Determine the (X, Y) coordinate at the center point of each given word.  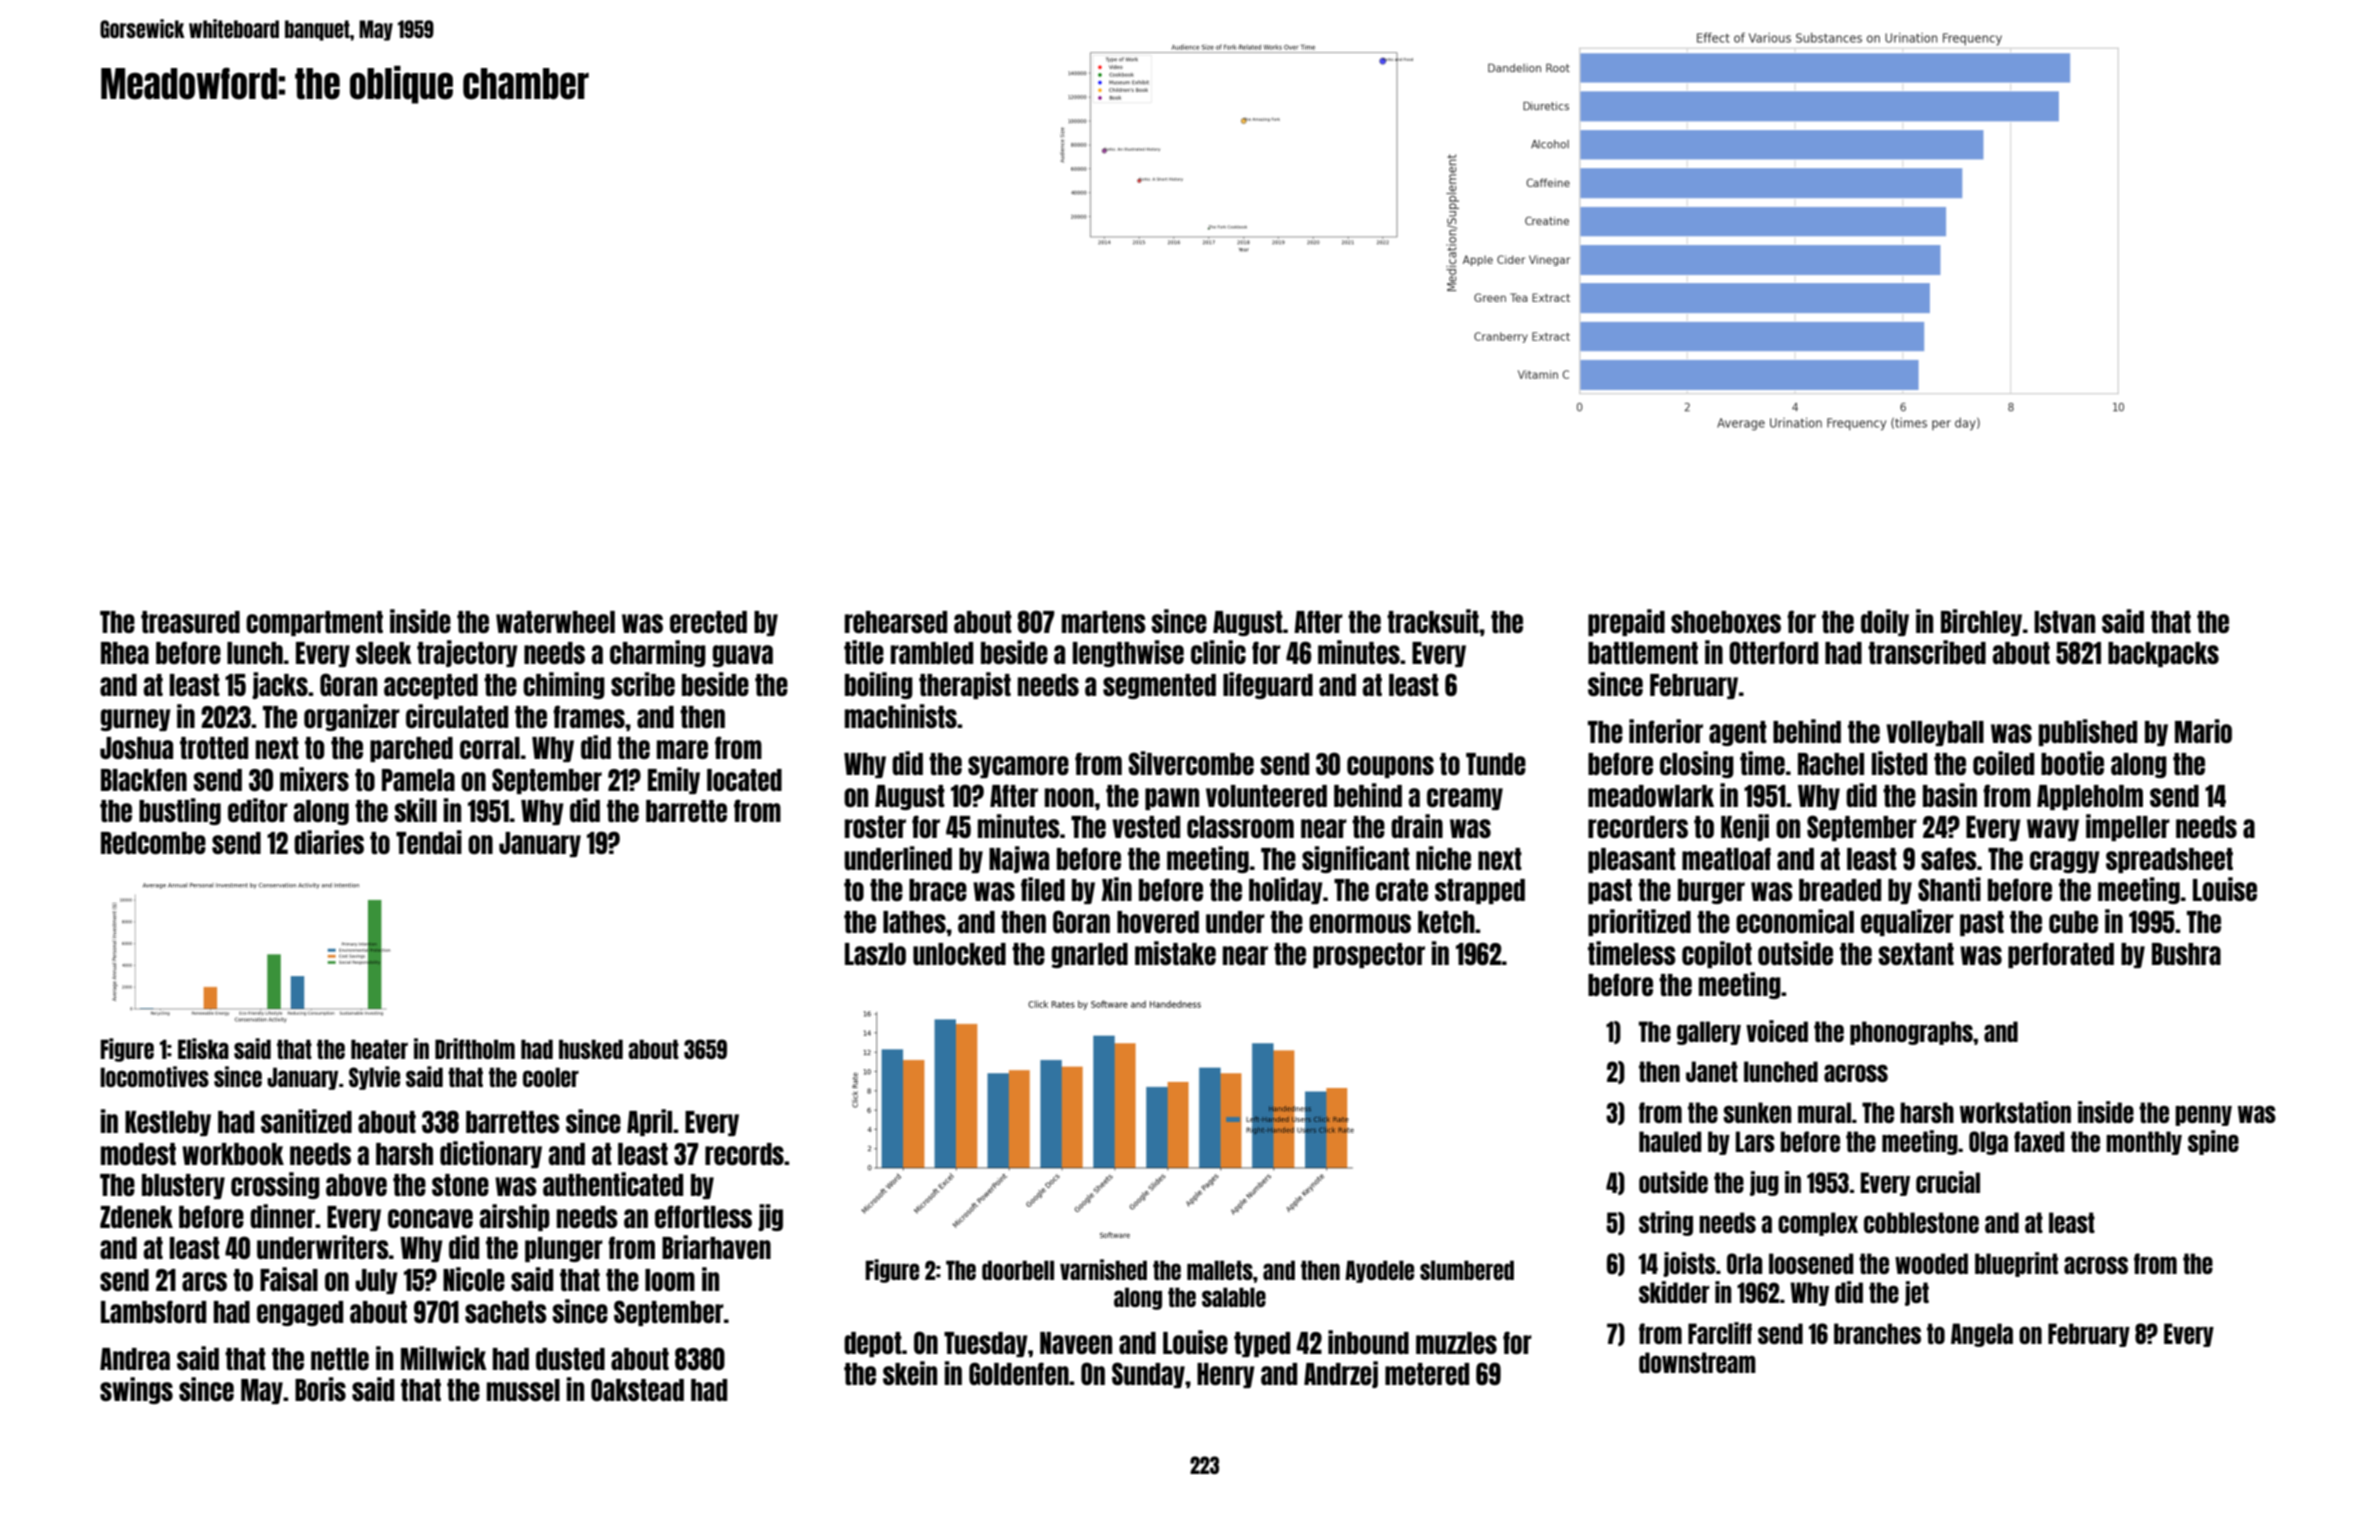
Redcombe (153, 843)
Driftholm (475, 1048)
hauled (1670, 1141)
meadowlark (1651, 796)
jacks (280, 685)
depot (873, 1344)
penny (2203, 1115)
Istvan (2064, 622)
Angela (1982, 1335)
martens (1104, 622)
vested (1146, 827)
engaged (300, 1313)
